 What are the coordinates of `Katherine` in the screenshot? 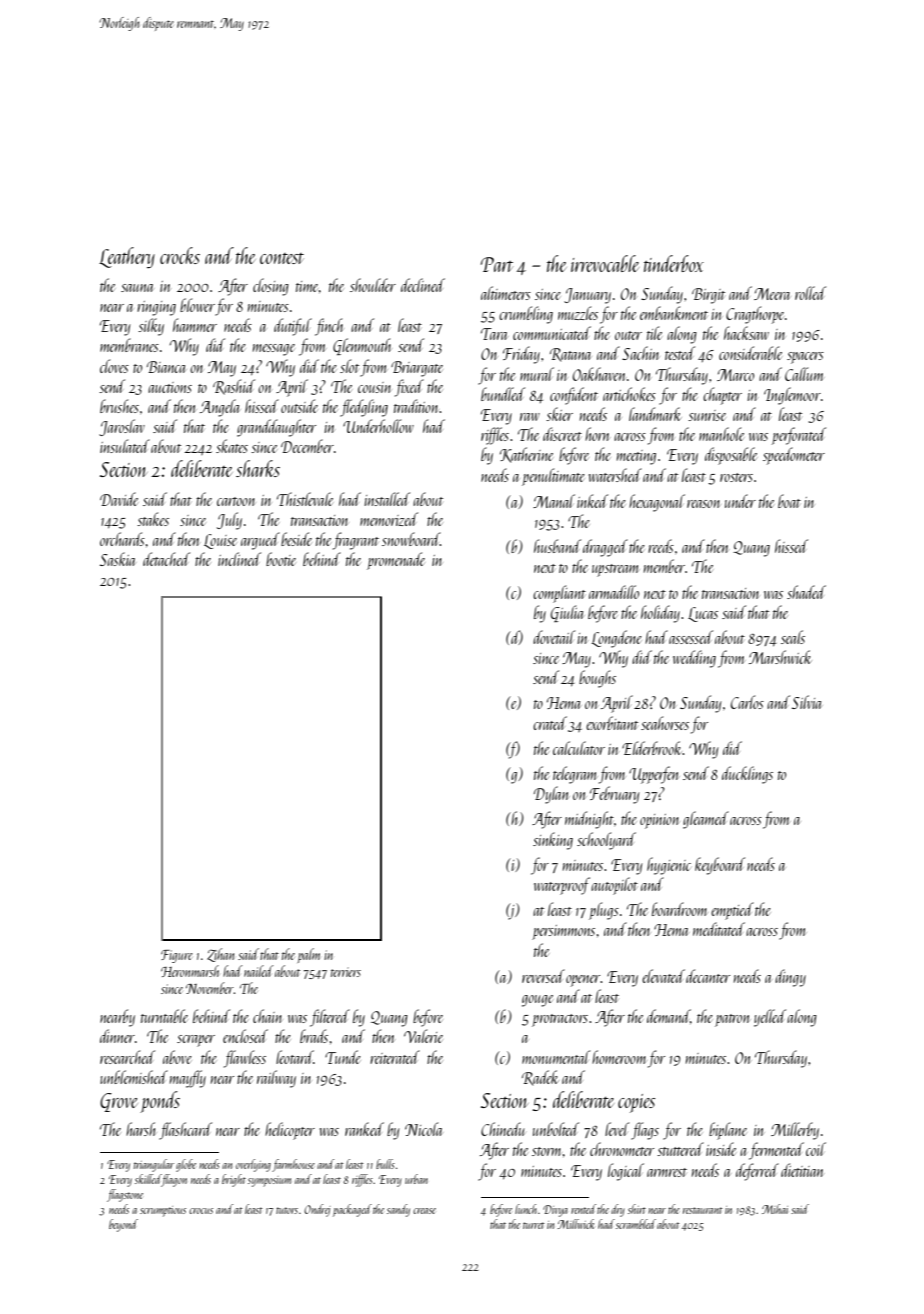 It's located at (526, 455).
